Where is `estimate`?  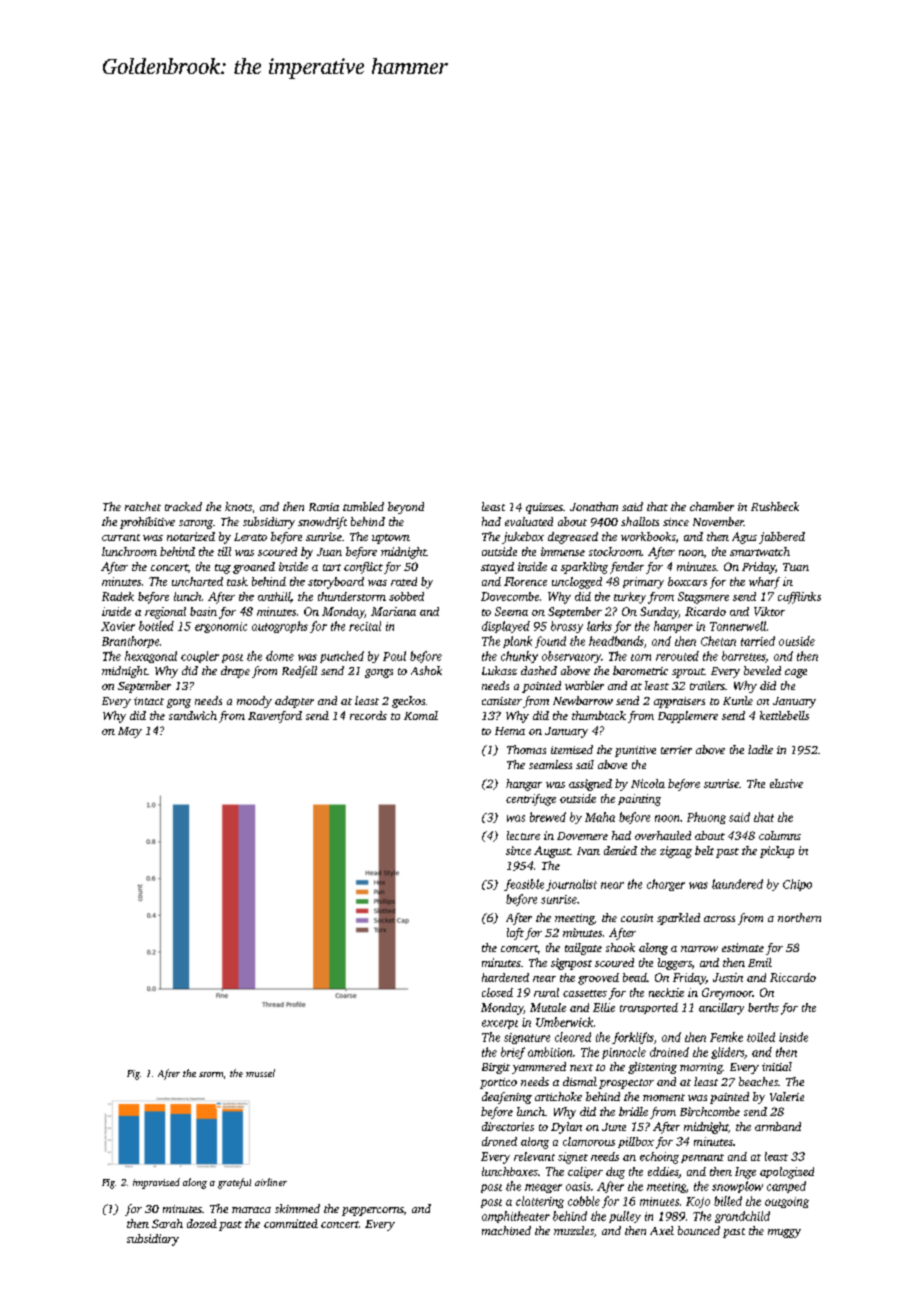
estimate is located at coordinates (743, 947).
